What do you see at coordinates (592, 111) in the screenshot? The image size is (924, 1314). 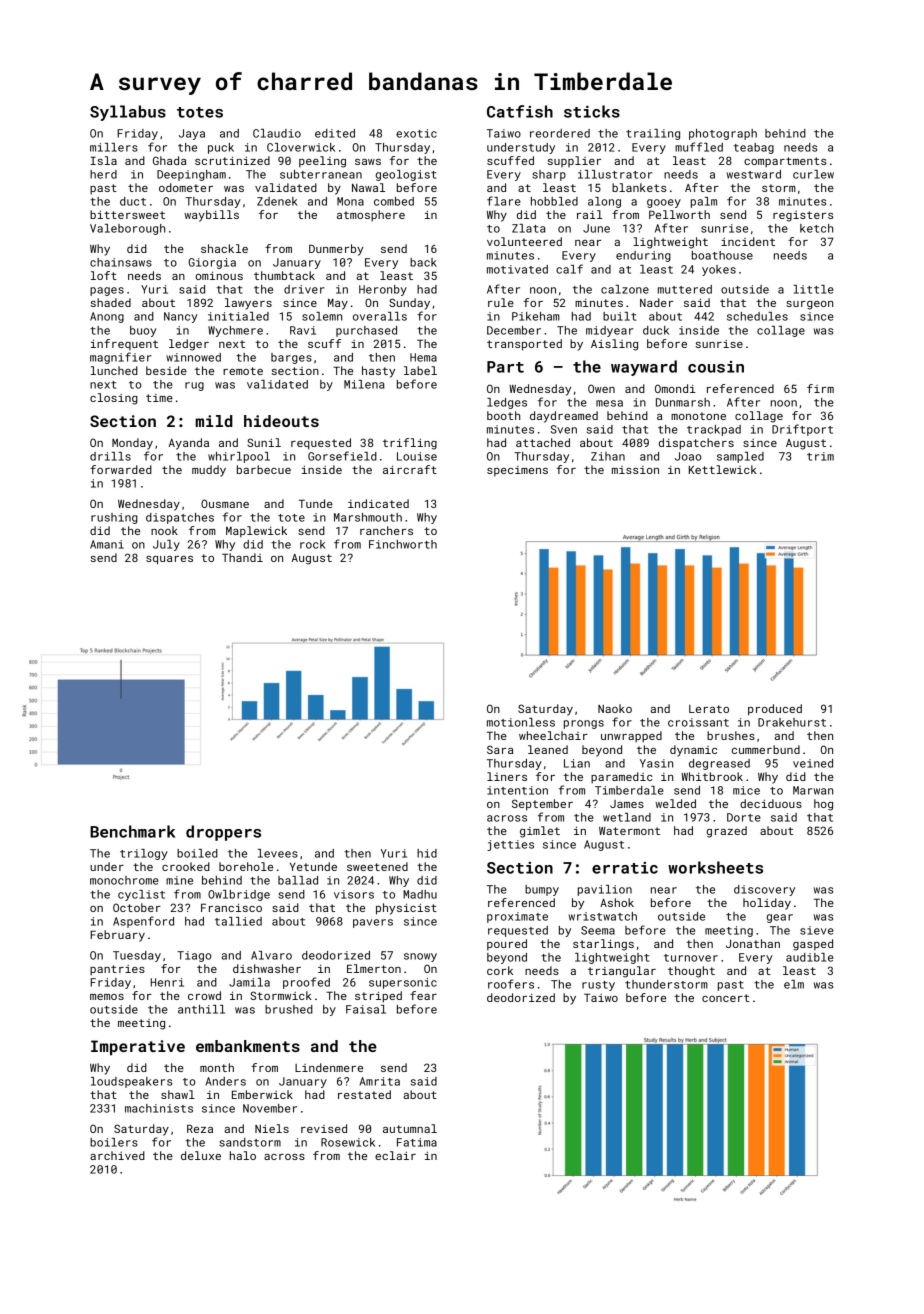 I see `sticks` at bounding box center [592, 111].
